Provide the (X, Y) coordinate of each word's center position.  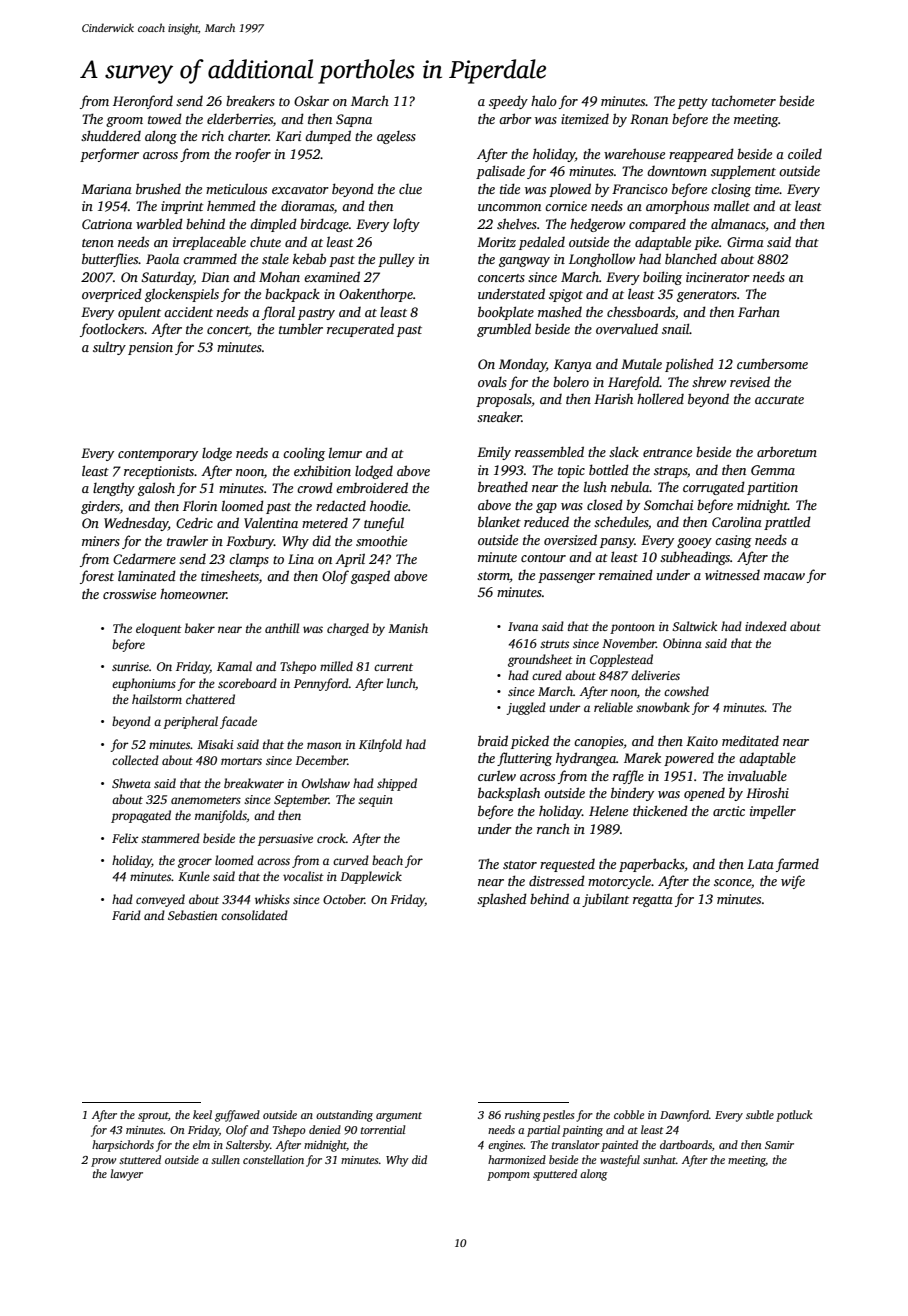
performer (109, 155)
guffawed (237, 1116)
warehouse (634, 153)
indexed (766, 626)
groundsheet (540, 660)
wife (793, 882)
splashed (502, 900)
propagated (141, 816)
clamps (249, 560)
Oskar (311, 100)
